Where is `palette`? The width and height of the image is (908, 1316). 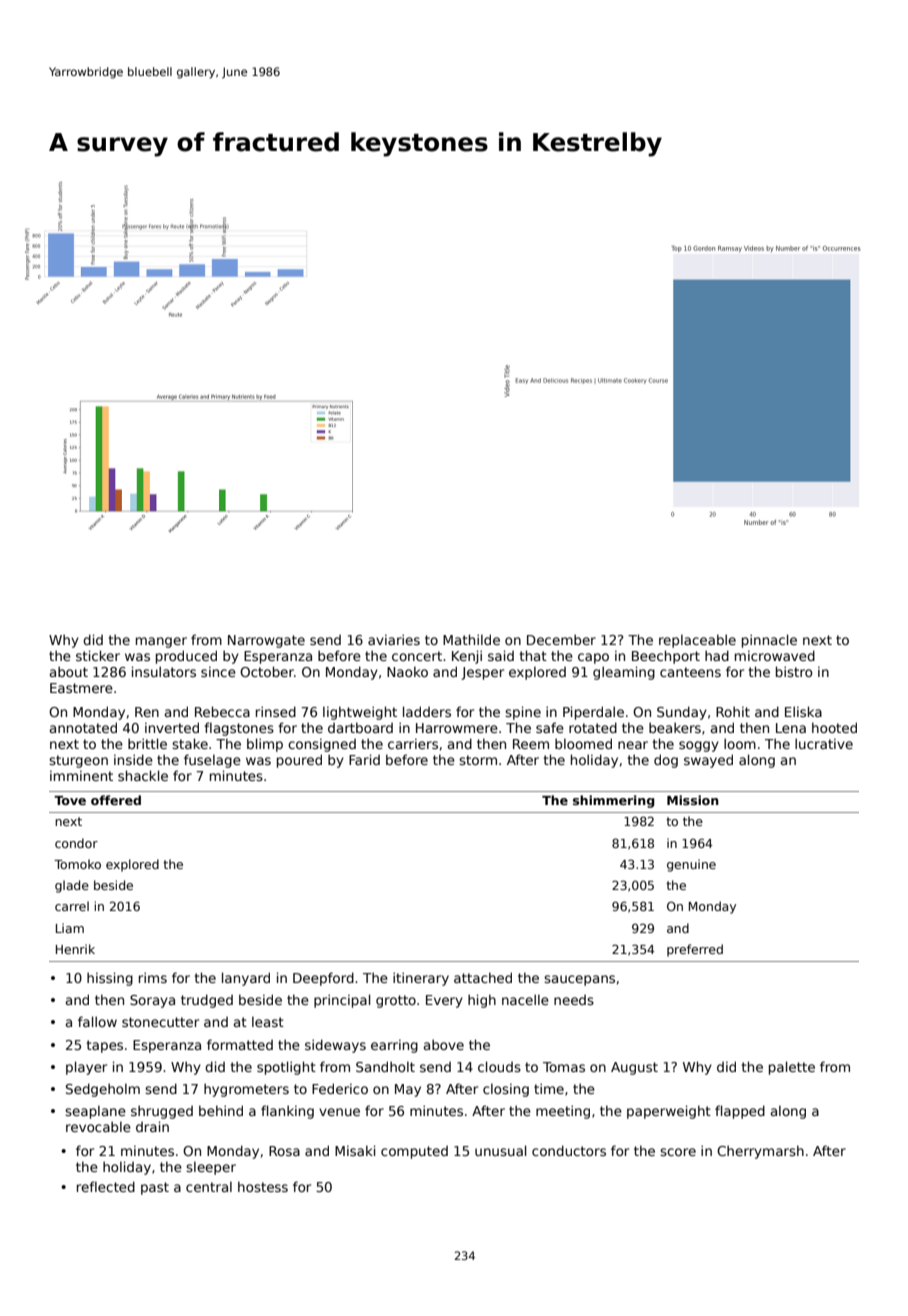
palette is located at coordinates (792, 1068).
